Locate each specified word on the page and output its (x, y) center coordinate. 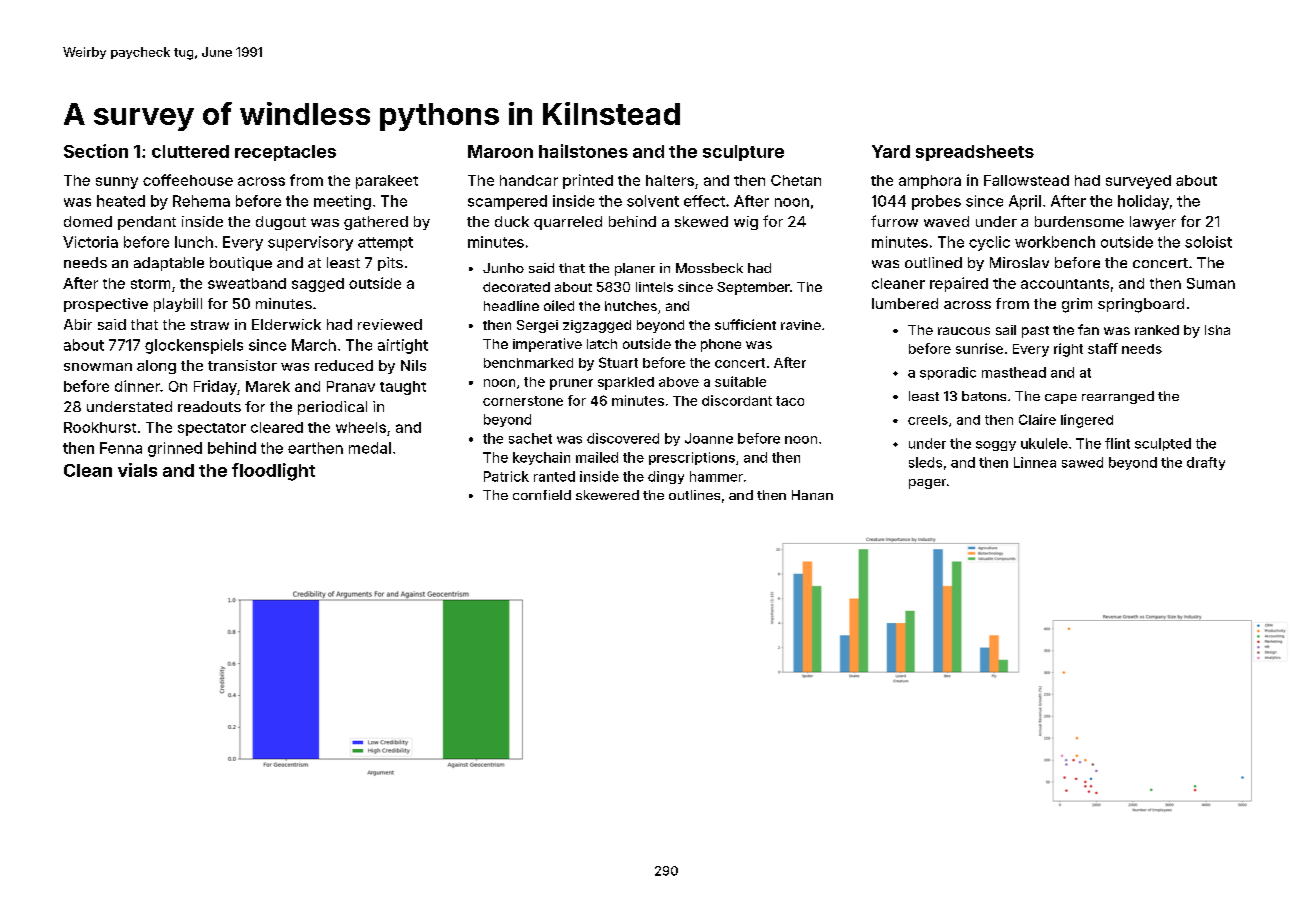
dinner (137, 386)
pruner (571, 384)
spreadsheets (975, 153)
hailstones (583, 151)
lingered (1087, 421)
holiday (1143, 202)
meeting (342, 202)
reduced (344, 365)
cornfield (542, 495)
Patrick (506, 476)
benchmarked (528, 363)
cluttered (190, 151)
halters (670, 180)
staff (1103, 348)
